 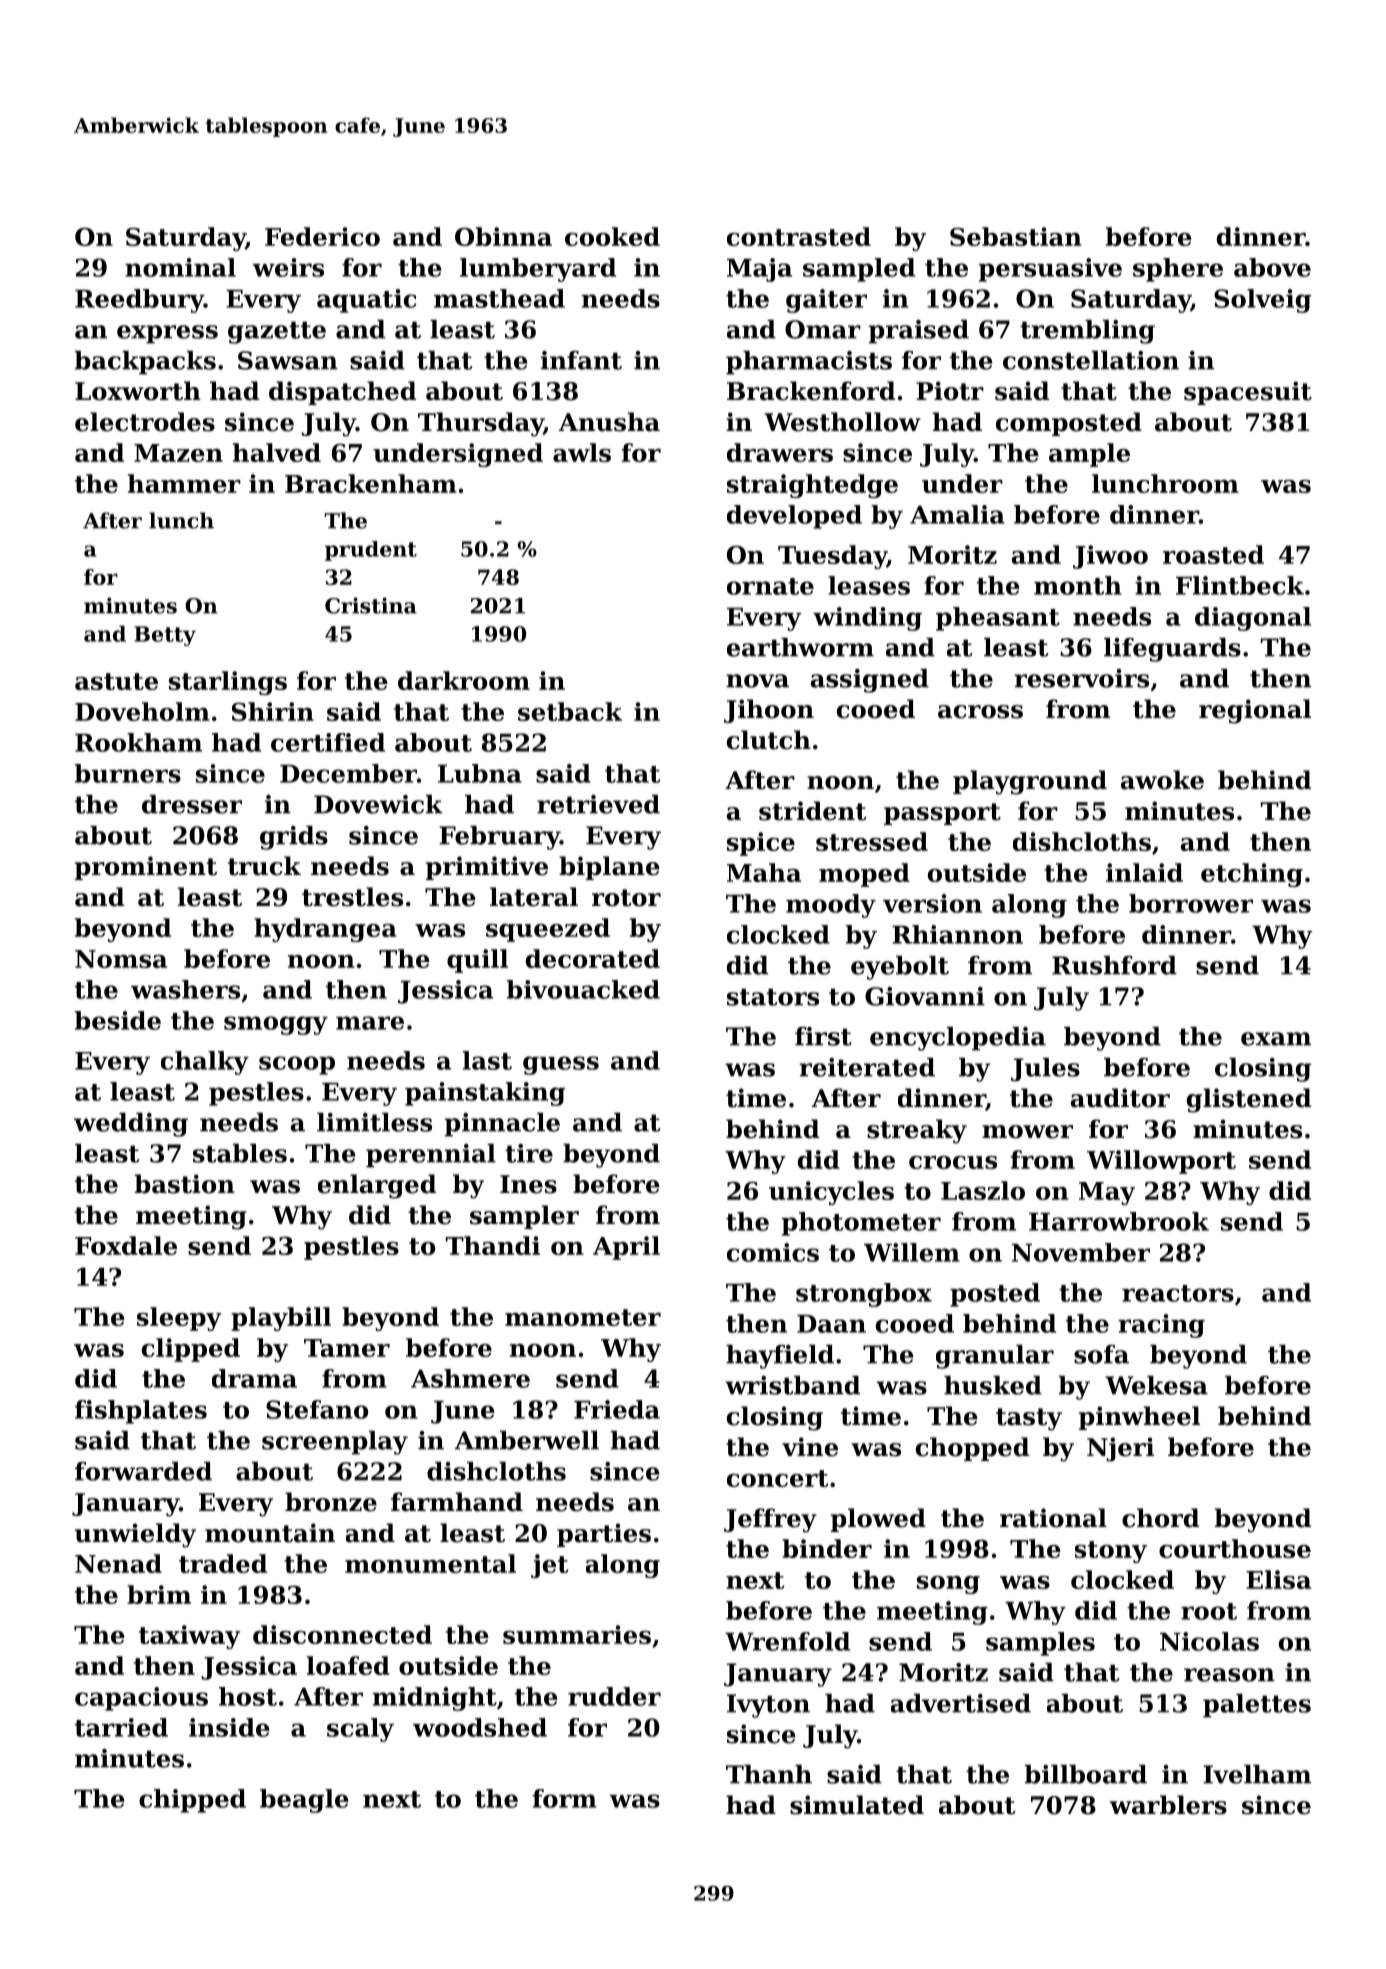 What do you see at coordinates (366, 301) in the screenshot?
I see `aquatic` at bounding box center [366, 301].
